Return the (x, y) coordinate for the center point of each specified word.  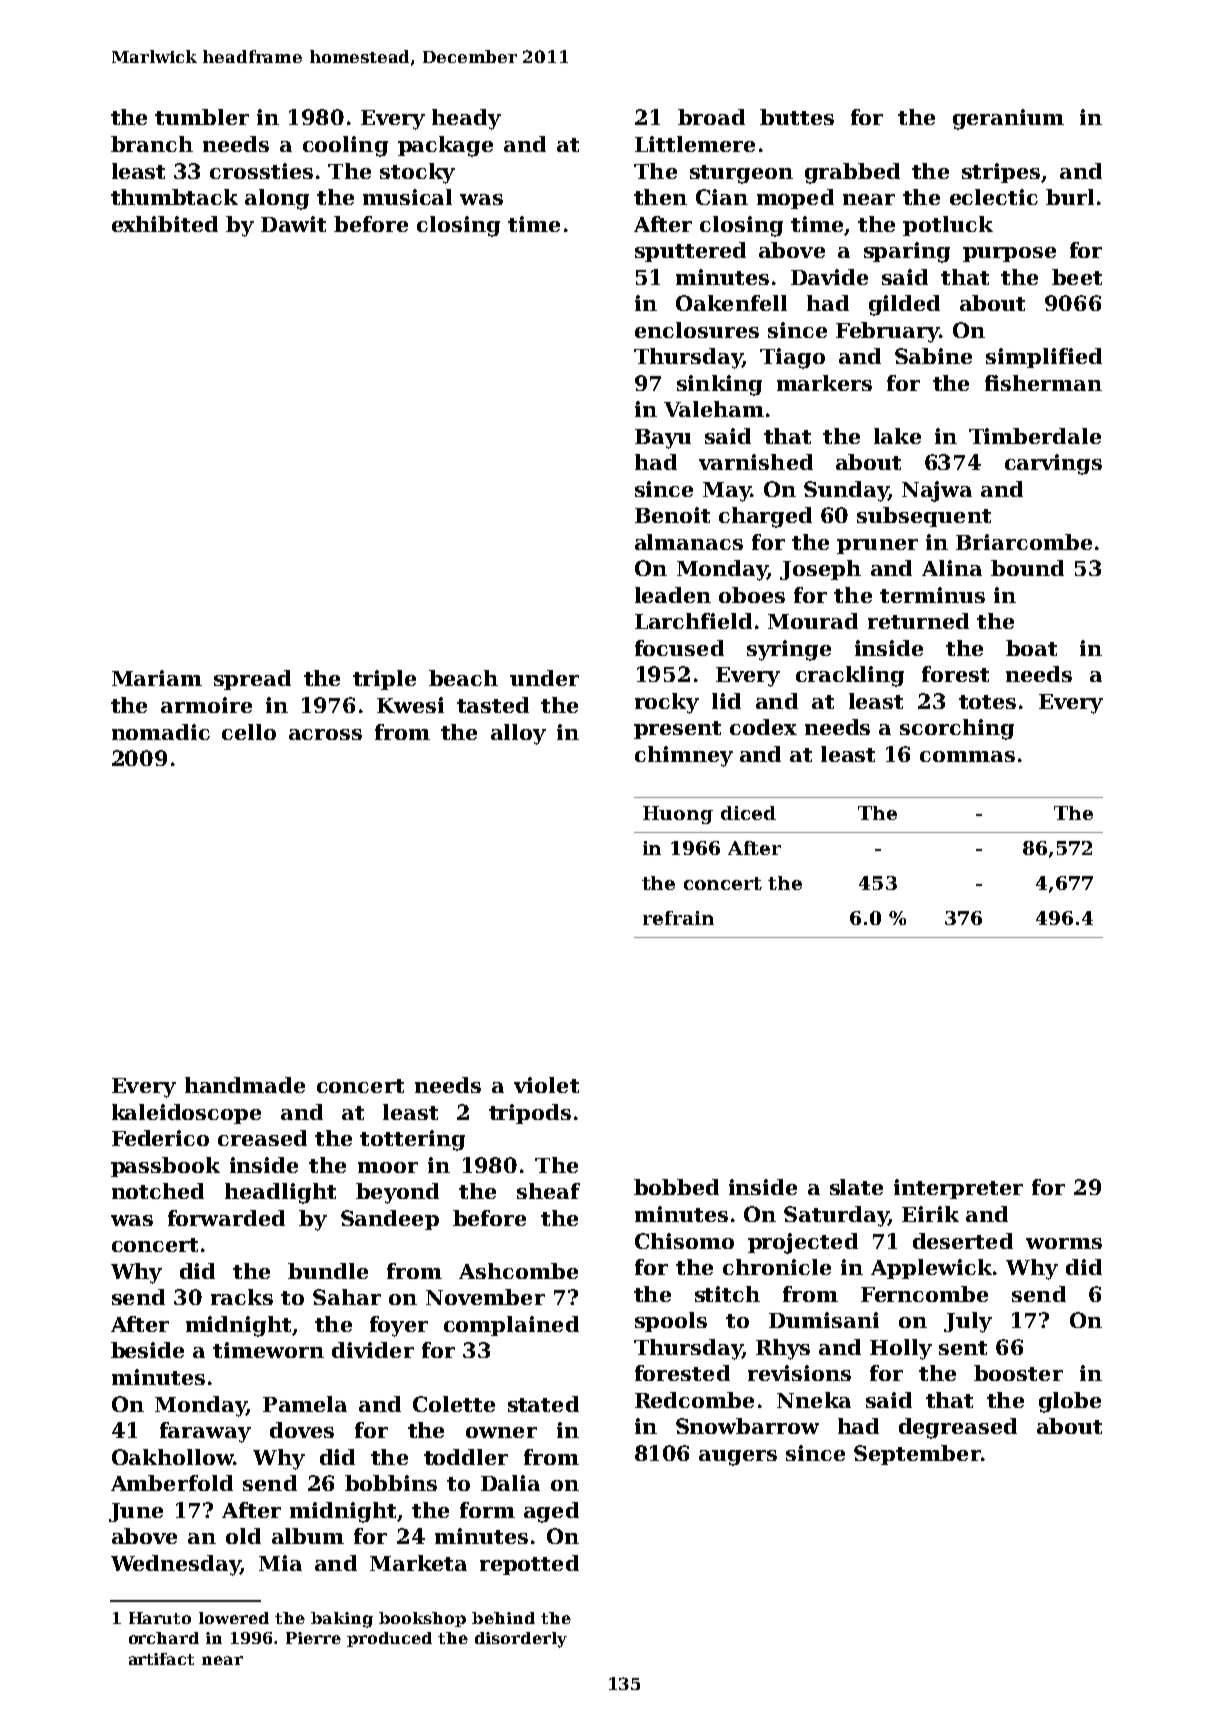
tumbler (202, 117)
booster (1018, 1373)
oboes (752, 595)
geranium (1008, 119)
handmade (245, 1085)
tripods (530, 1114)
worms (1064, 1243)
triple (384, 680)
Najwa (937, 491)
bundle (328, 1271)
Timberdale (1035, 436)
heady (466, 119)
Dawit (293, 224)
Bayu (663, 439)
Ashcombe (518, 1271)
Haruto (160, 1618)
